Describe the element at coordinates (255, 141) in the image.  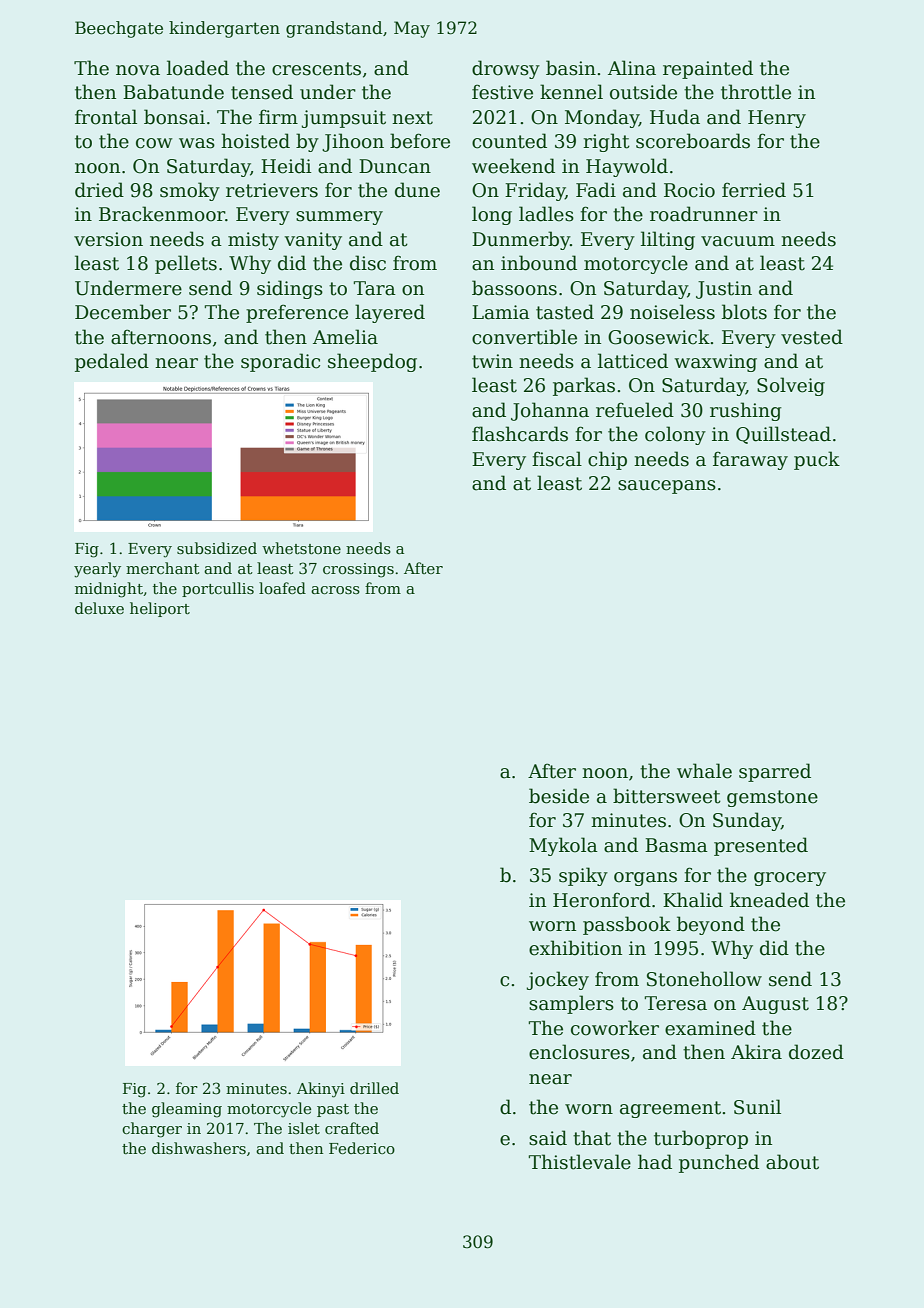
I see `hoisted` at that location.
